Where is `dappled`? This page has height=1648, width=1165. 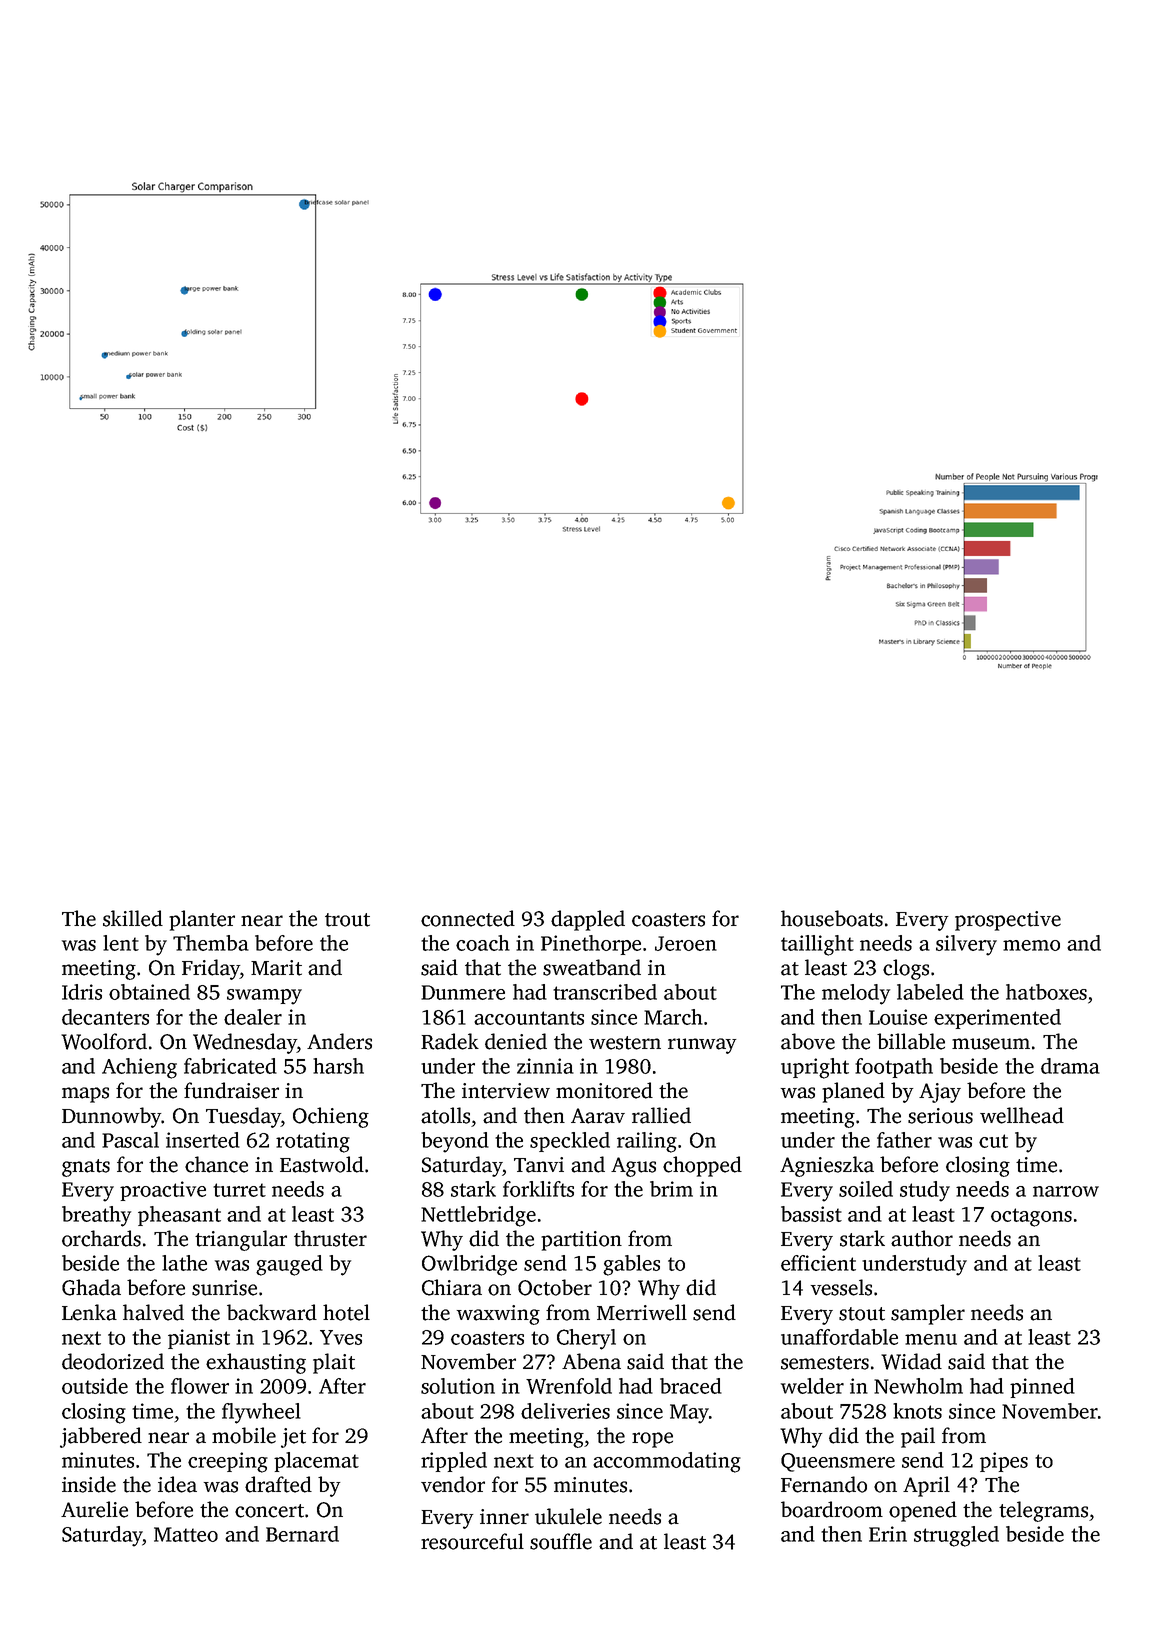 dappled is located at coordinates (588, 920).
